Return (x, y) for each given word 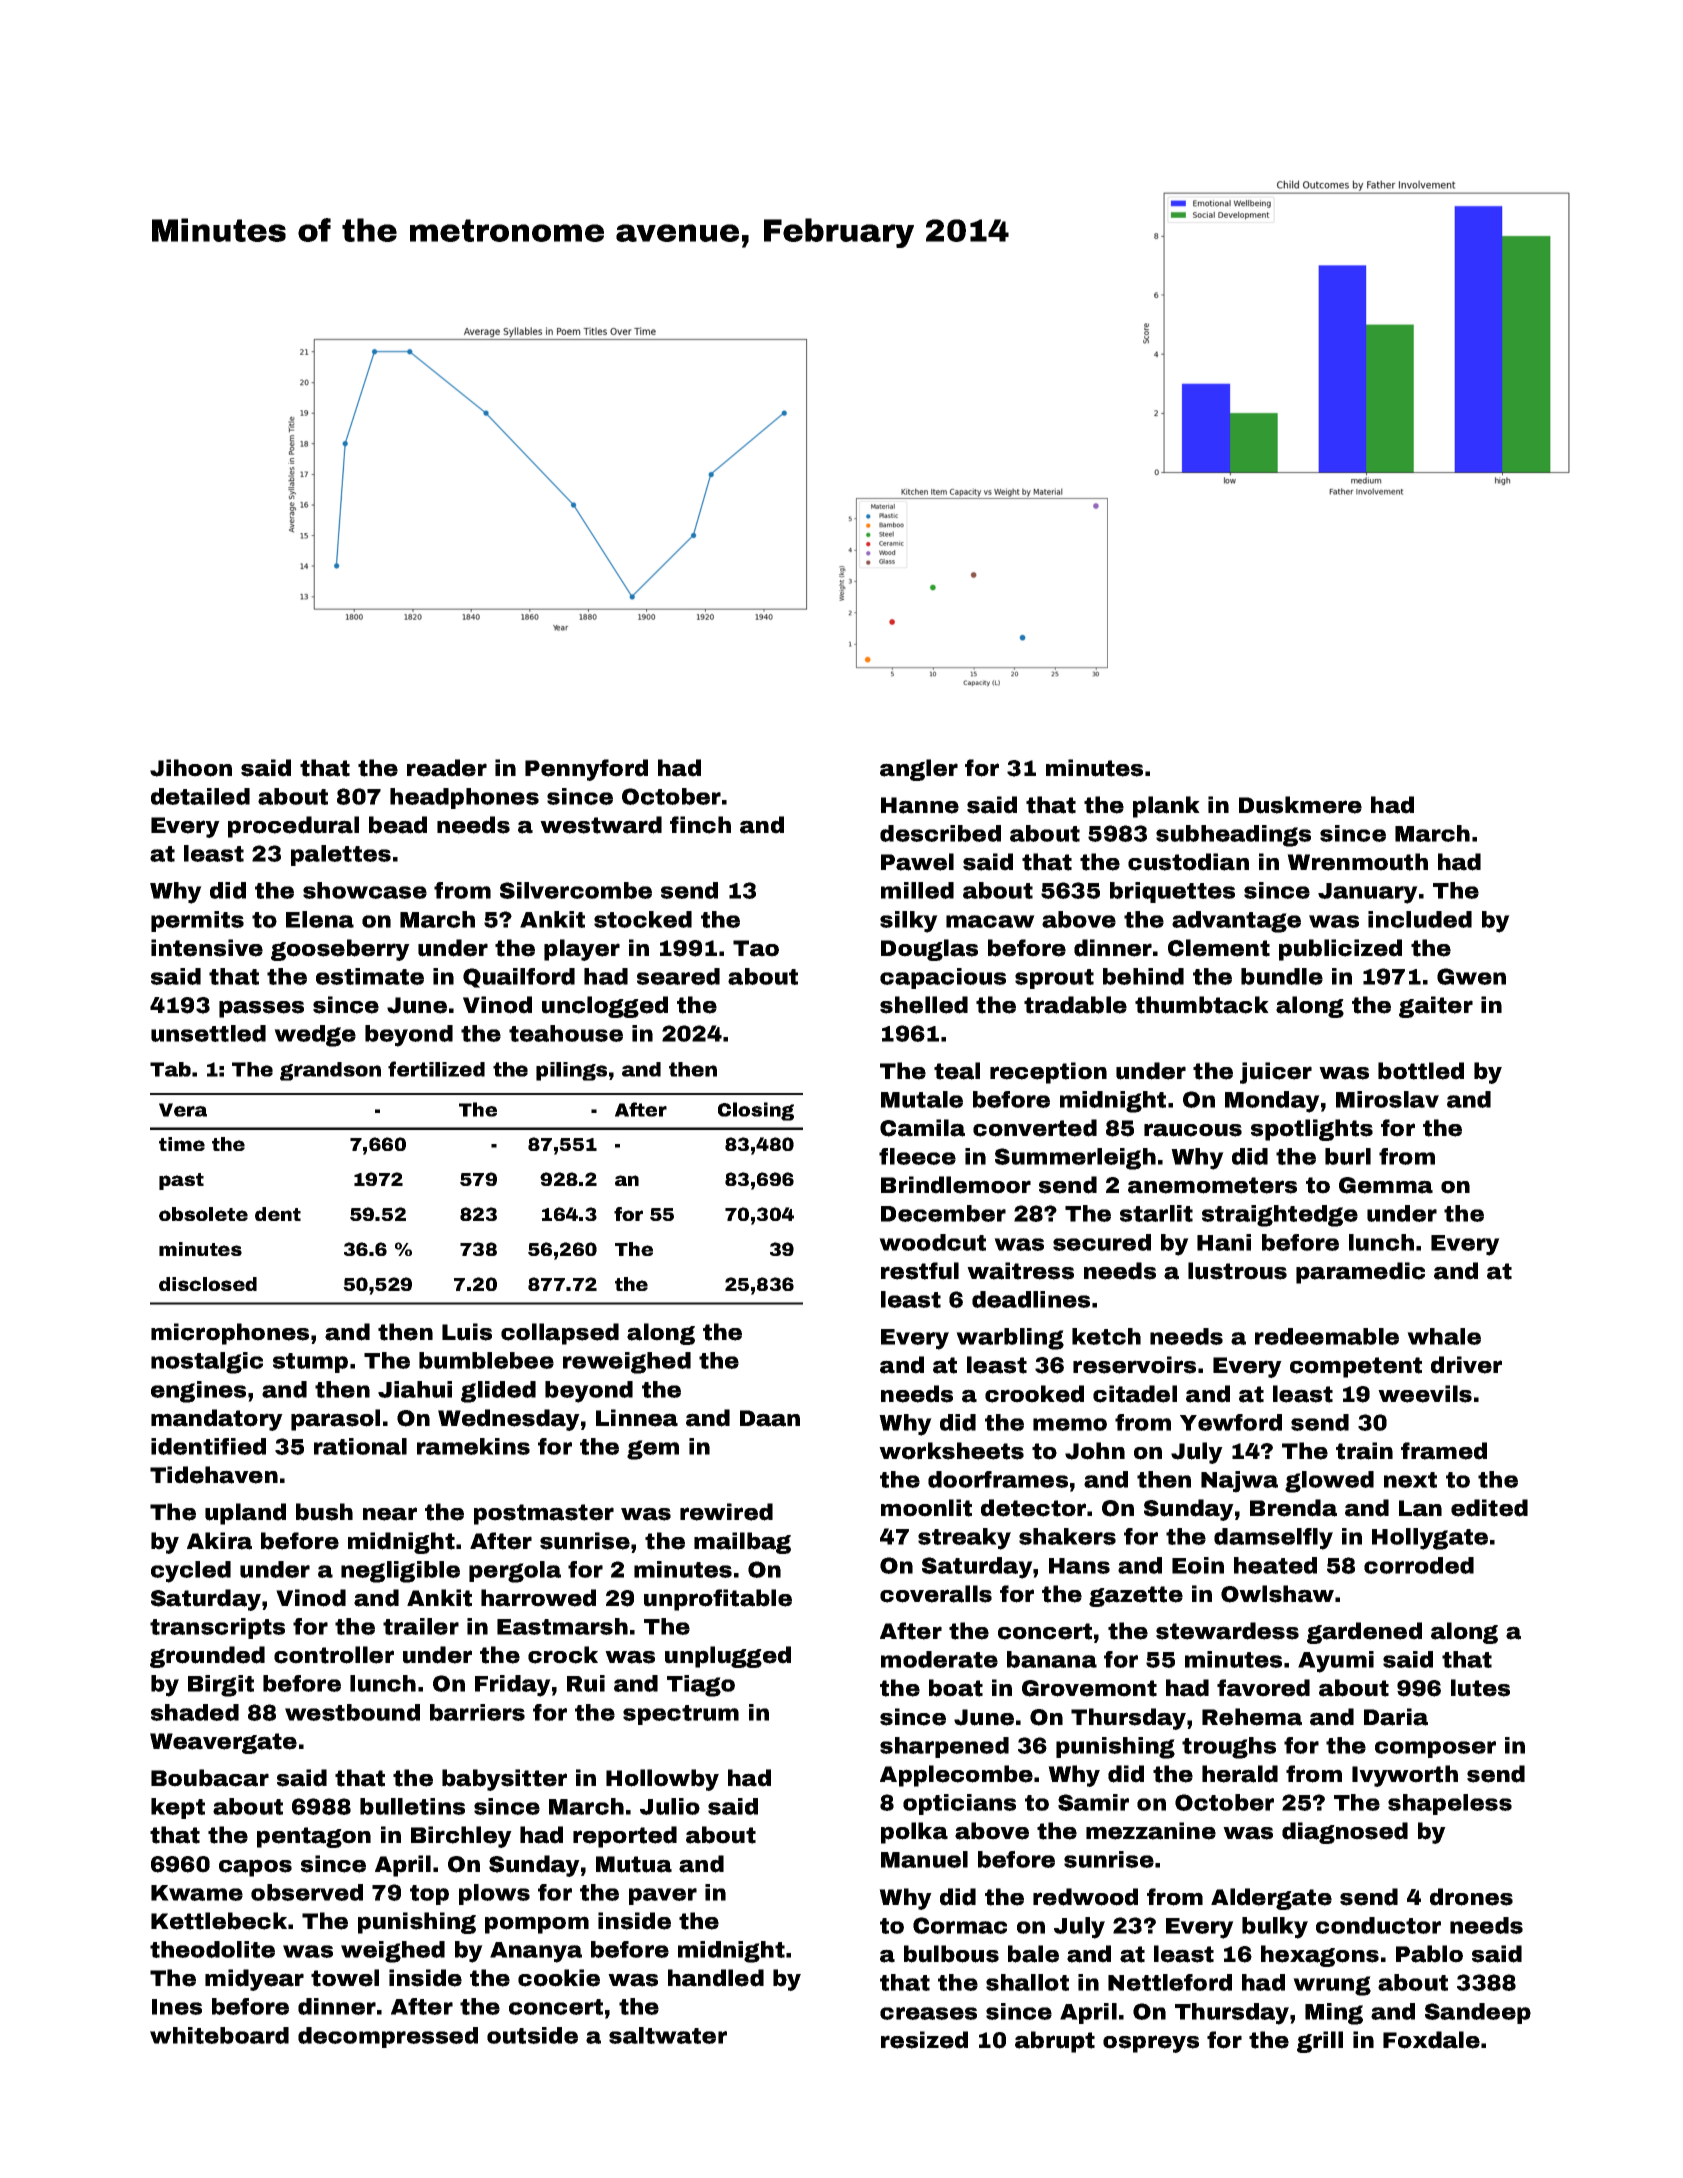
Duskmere (1300, 805)
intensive (207, 948)
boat (956, 1688)
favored (1263, 1688)
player (582, 950)
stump (310, 1363)
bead (398, 825)
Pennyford (586, 770)
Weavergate (223, 1743)
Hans (1079, 1566)
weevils (1425, 1394)
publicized (1340, 950)
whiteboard (219, 2035)
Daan (770, 1418)
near (390, 1514)
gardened (1364, 1633)
